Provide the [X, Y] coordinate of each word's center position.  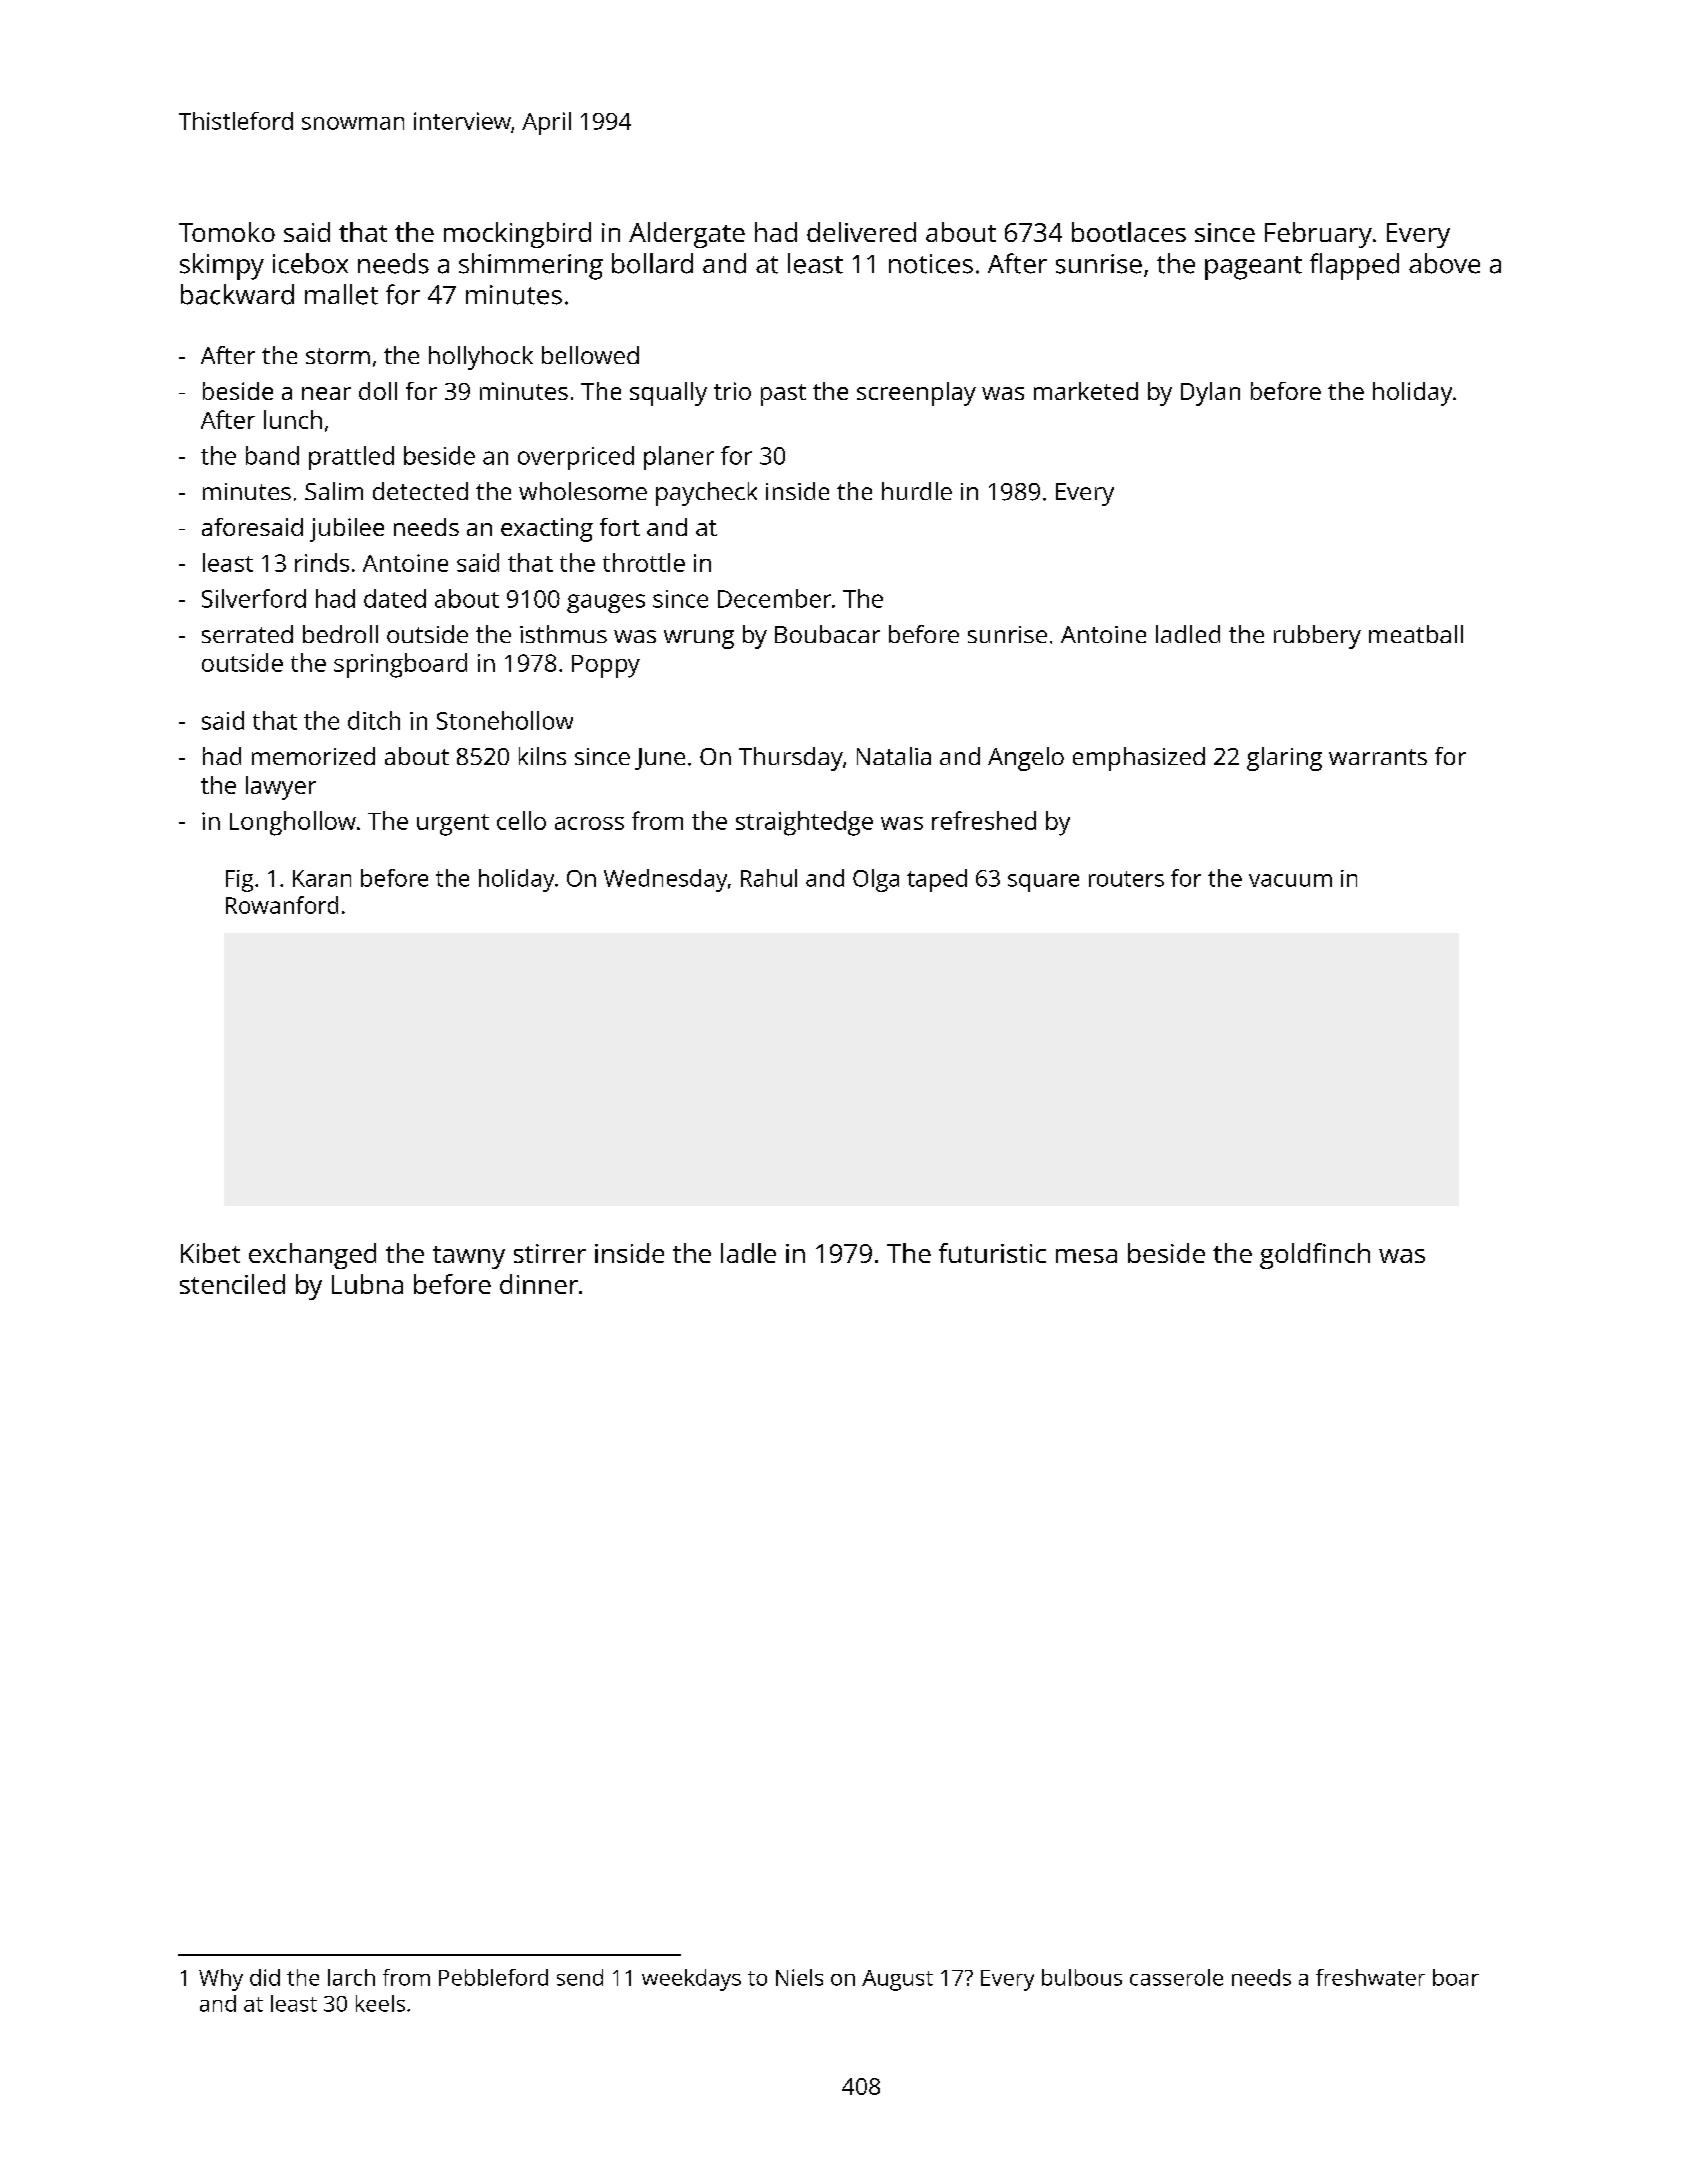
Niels [799, 1977]
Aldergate [687, 235]
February [1318, 235]
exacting [547, 530]
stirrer [550, 1253]
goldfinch [1315, 1256]
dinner [539, 1284]
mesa [1086, 1256]
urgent [453, 825]
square [1043, 883]
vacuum [1290, 880]
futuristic [992, 1253]
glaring [1284, 759]
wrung [699, 639]
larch [351, 1977]
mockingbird [517, 235]
